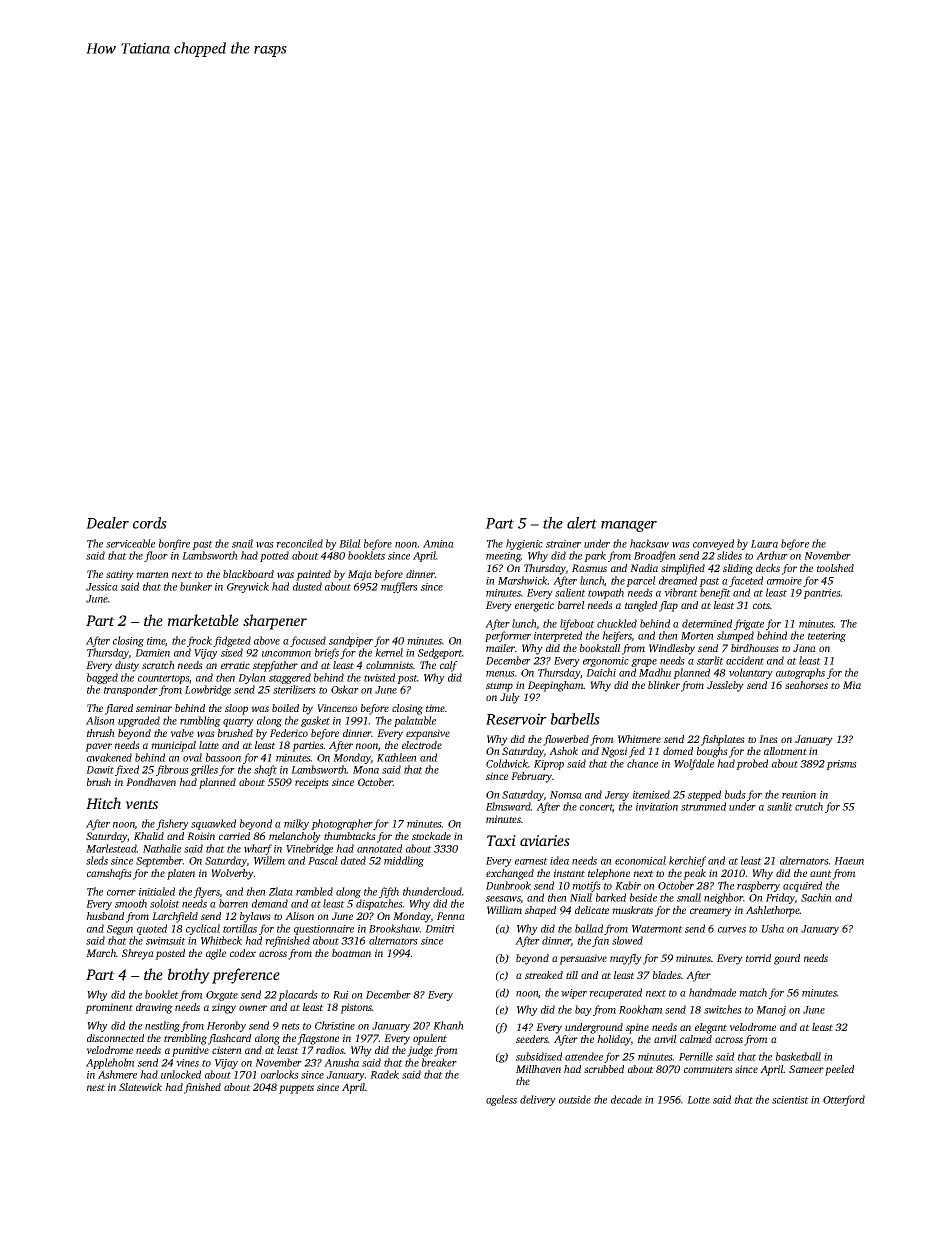 The image size is (952, 1233). What do you see at coordinates (223, 757) in the document?
I see `bassoon` at bounding box center [223, 757].
